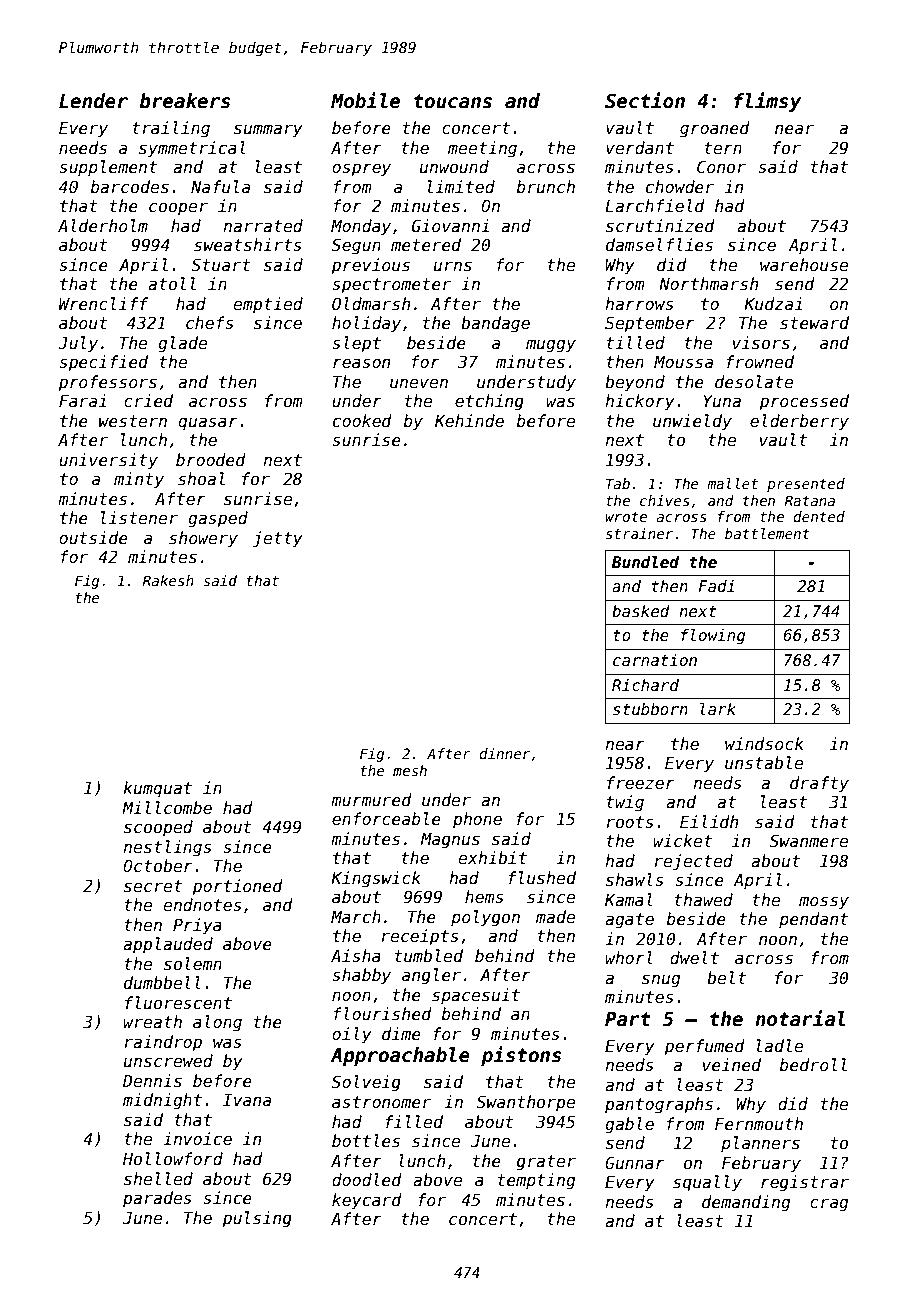 This screenshot has height=1316, width=908. Describe the element at coordinates (185, 101) in the screenshot. I see `breakers` at that location.
